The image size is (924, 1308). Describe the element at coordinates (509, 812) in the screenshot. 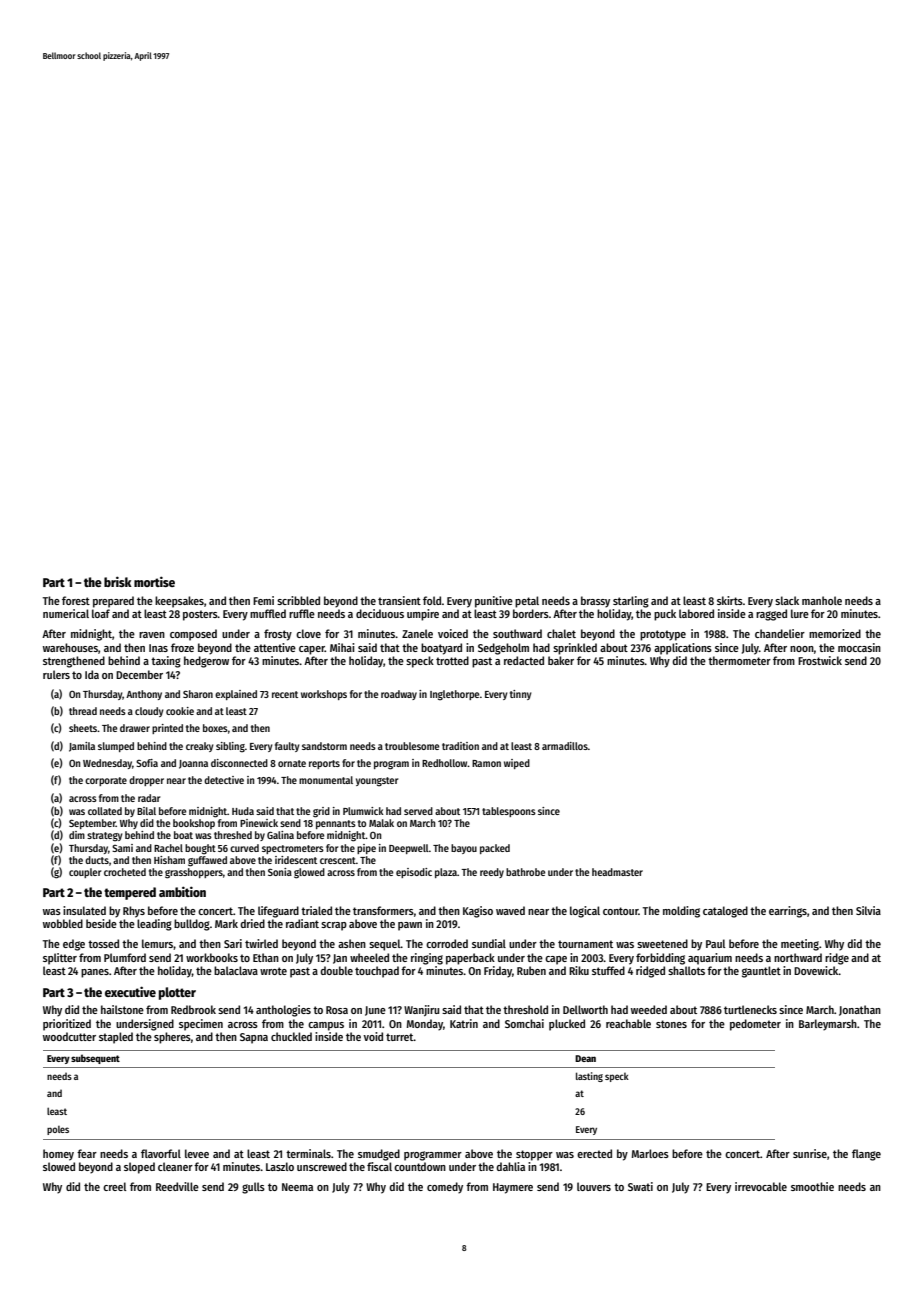

I see `tablespoons` at that location.
